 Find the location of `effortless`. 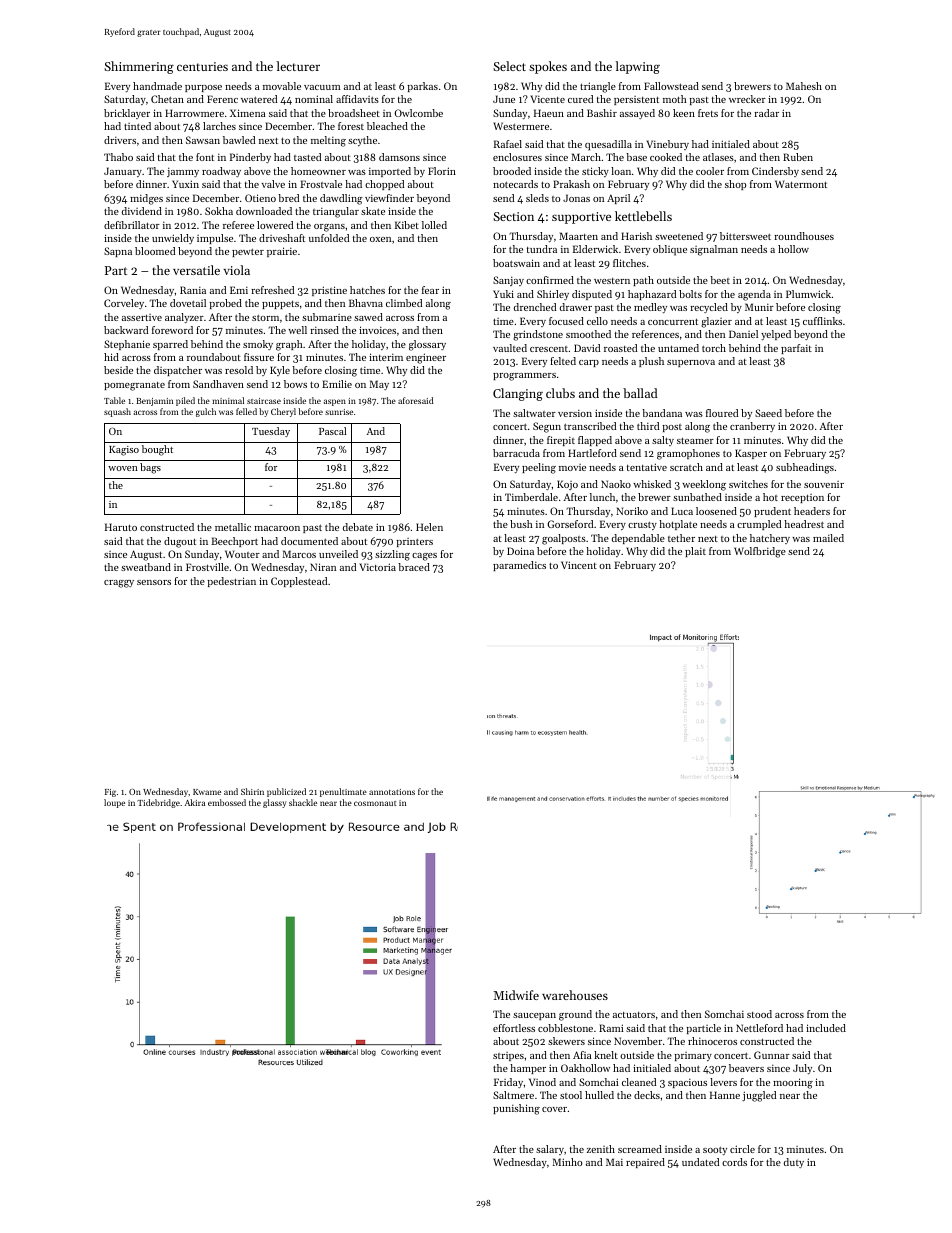

effortless is located at coordinates (514, 1028).
